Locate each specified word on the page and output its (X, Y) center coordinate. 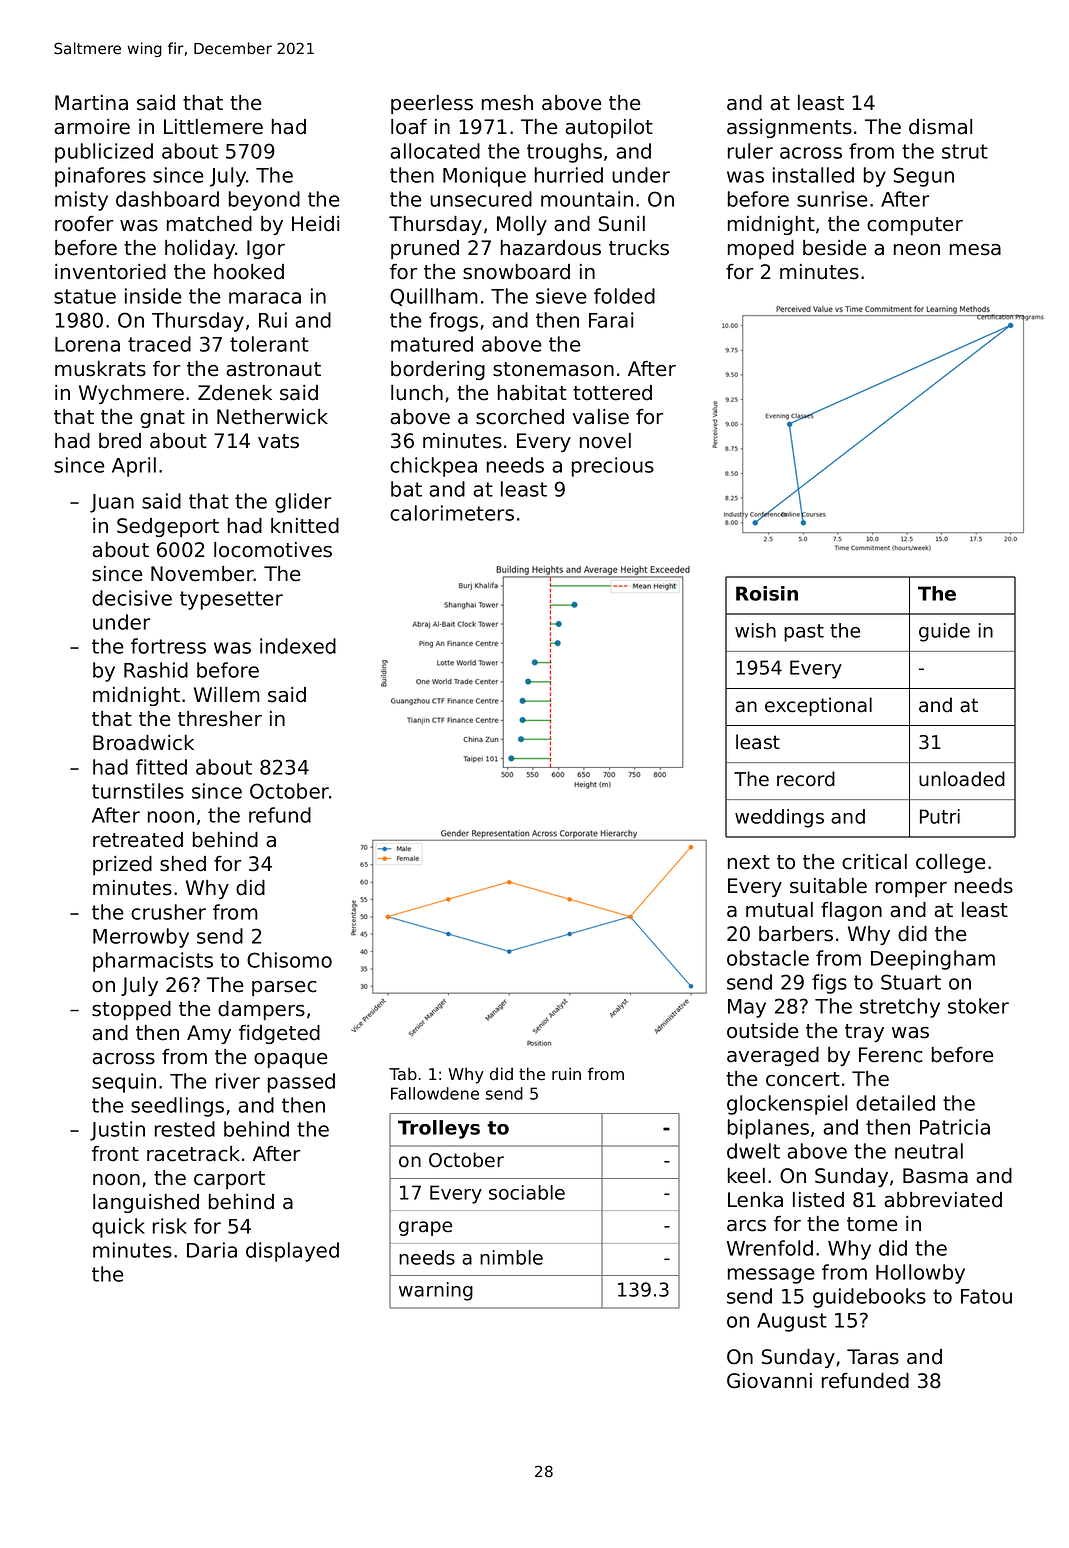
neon (917, 250)
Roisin (767, 593)
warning (436, 1291)
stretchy (900, 1008)
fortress (168, 646)
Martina (91, 103)
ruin (566, 1073)
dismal (940, 127)
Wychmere (131, 394)
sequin (124, 1083)
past (804, 633)
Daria (212, 1250)
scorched (520, 417)
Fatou (986, 1296)
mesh (507, 103)
